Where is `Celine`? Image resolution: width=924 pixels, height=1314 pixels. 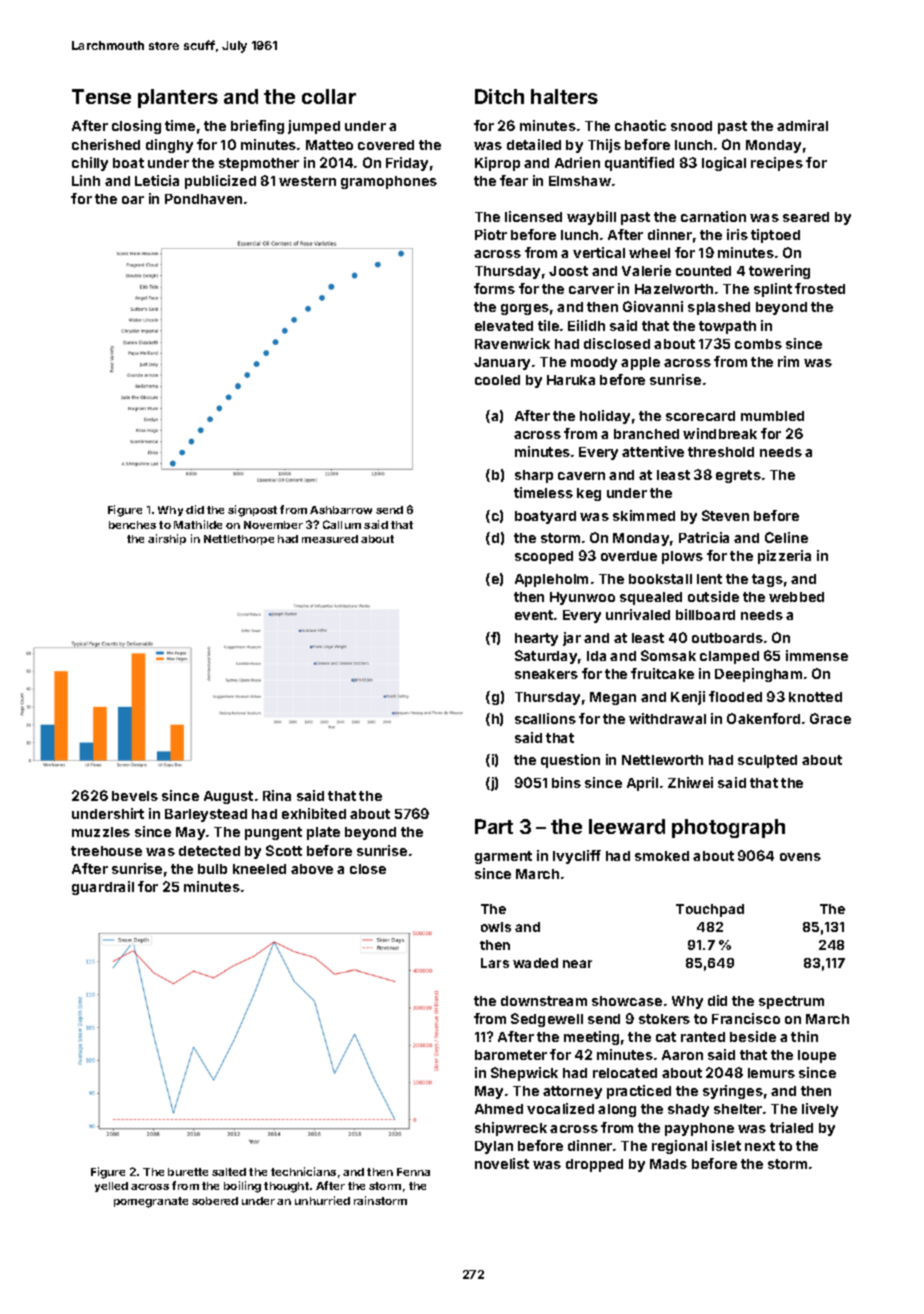
Celine is located at coordinates (786, 537).
